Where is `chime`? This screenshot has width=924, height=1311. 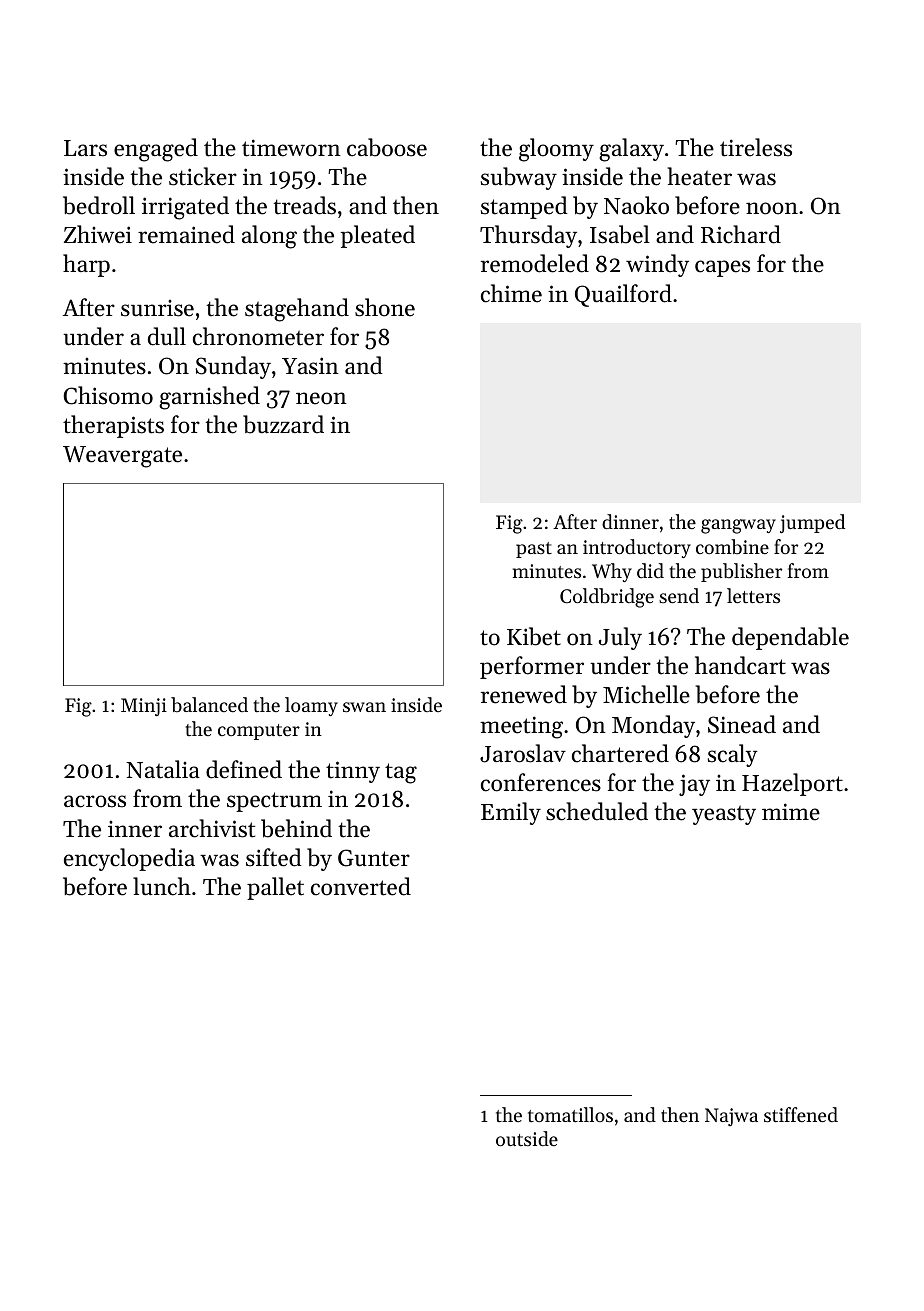 chime is located at coordinates (511, 293).
